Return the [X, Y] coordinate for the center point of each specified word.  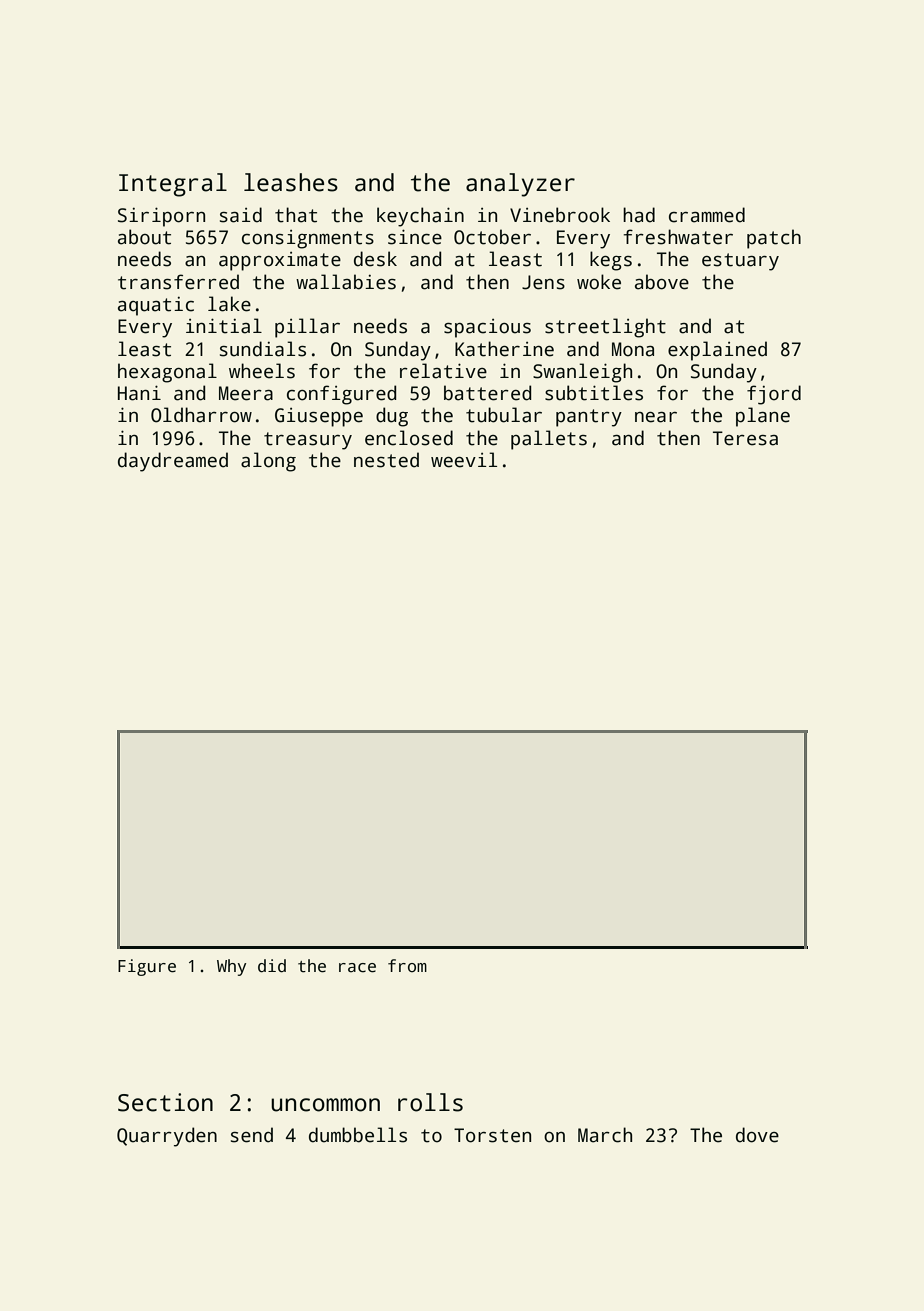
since [415, 237]
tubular [504, 415]
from [407, 965]
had [639, 215]
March [605, 1135]
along [268, 462]
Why [231, 967]
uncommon [325, 1105]
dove [757, 1135]
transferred [178, 282]
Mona [633, 349]
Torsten [492, 1135]
